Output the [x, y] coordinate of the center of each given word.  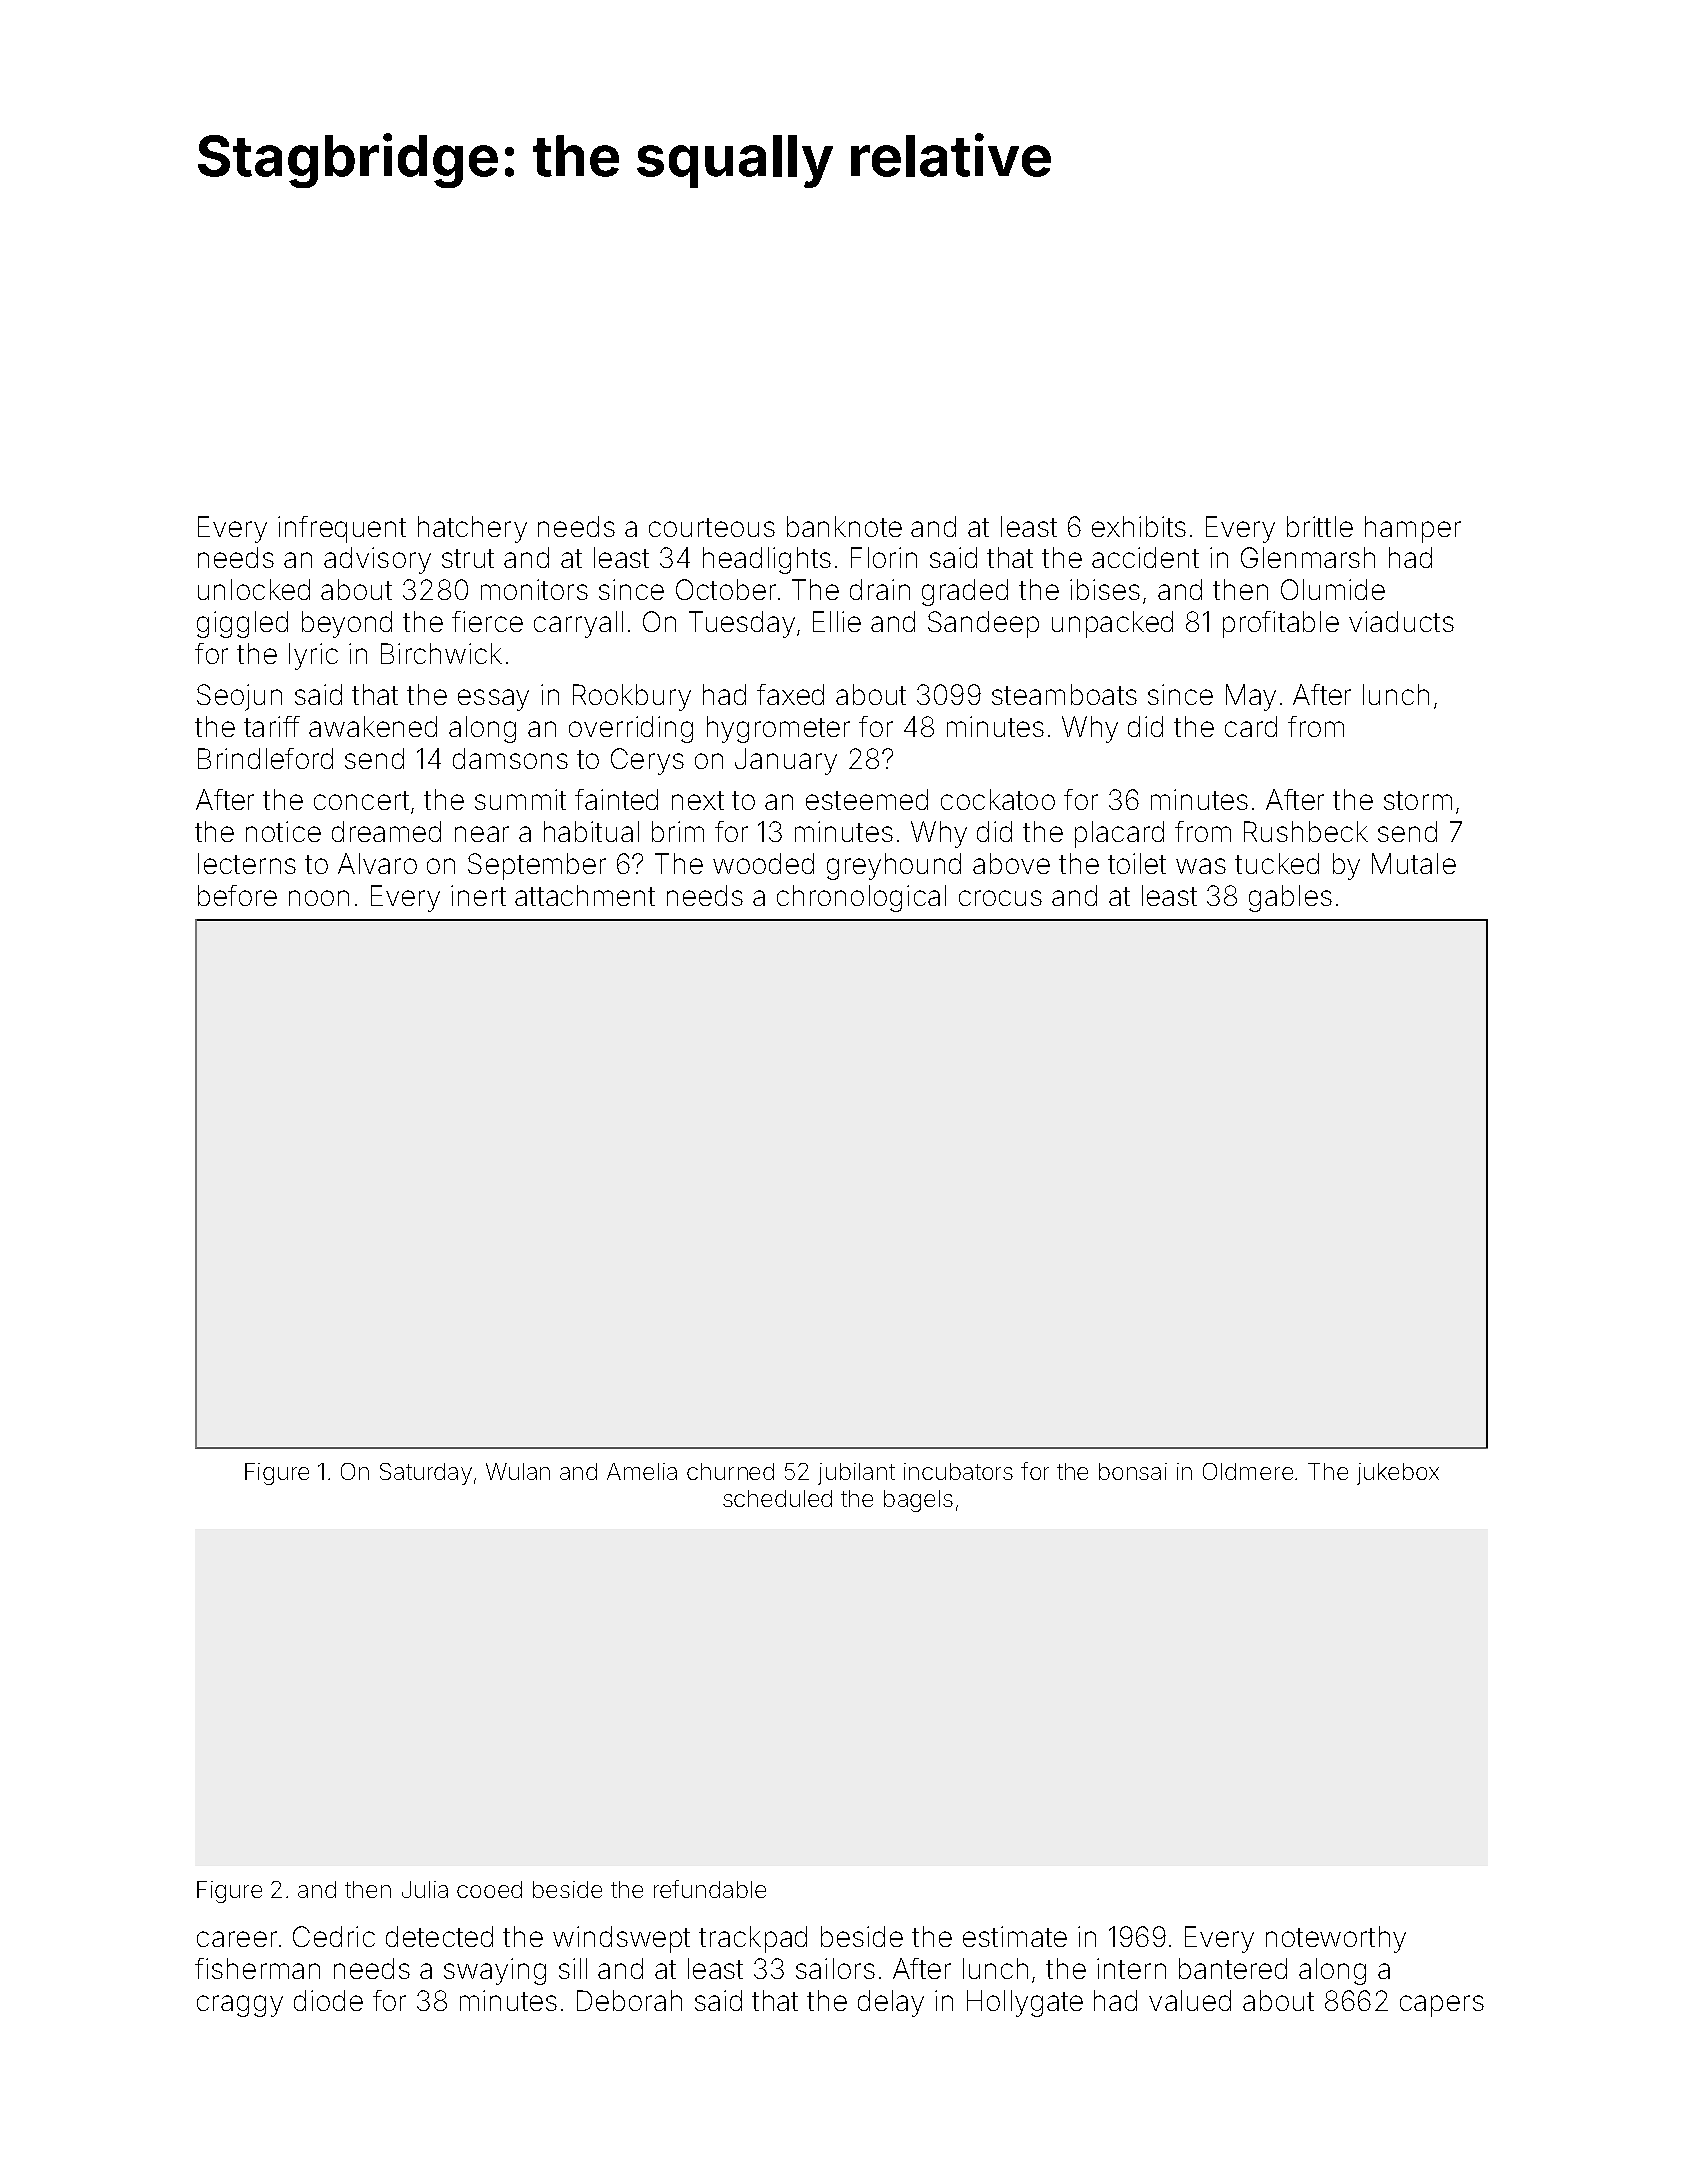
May [1251, 697]
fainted [616, 799]
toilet [1137, 863]
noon [319, 898]
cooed [489, 1889]
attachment [585, 895]
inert [478, 895]
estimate [1015, 1936]
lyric [313, 656]
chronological [861, 898]
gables [1290, 898]
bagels [918, 1501]
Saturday [426, 1474]
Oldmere [1248, 1471]
